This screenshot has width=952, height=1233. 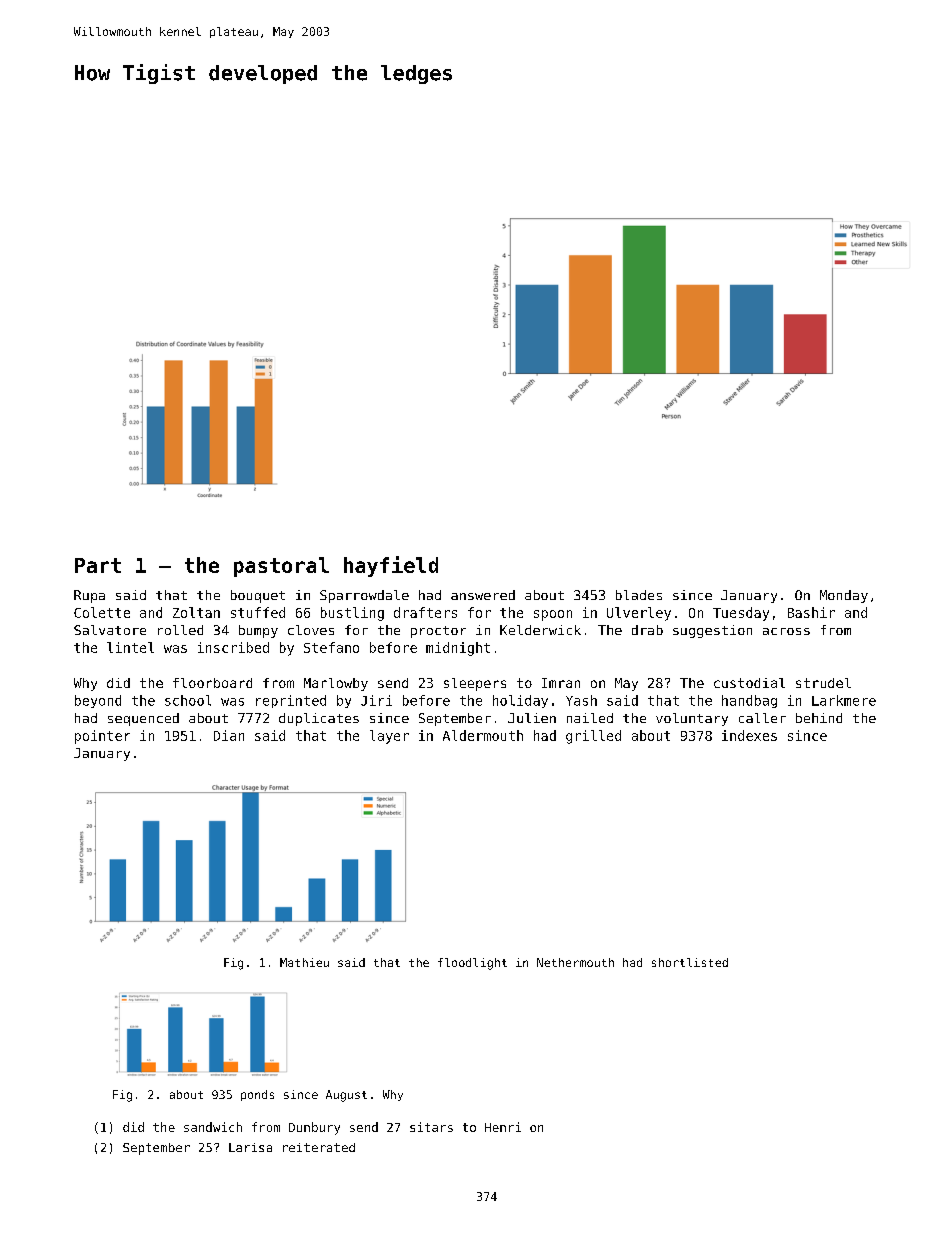 What do you see at coordinates (98, 565) in the screenshot?
I see `Part` at bounding box center [98, 565].
